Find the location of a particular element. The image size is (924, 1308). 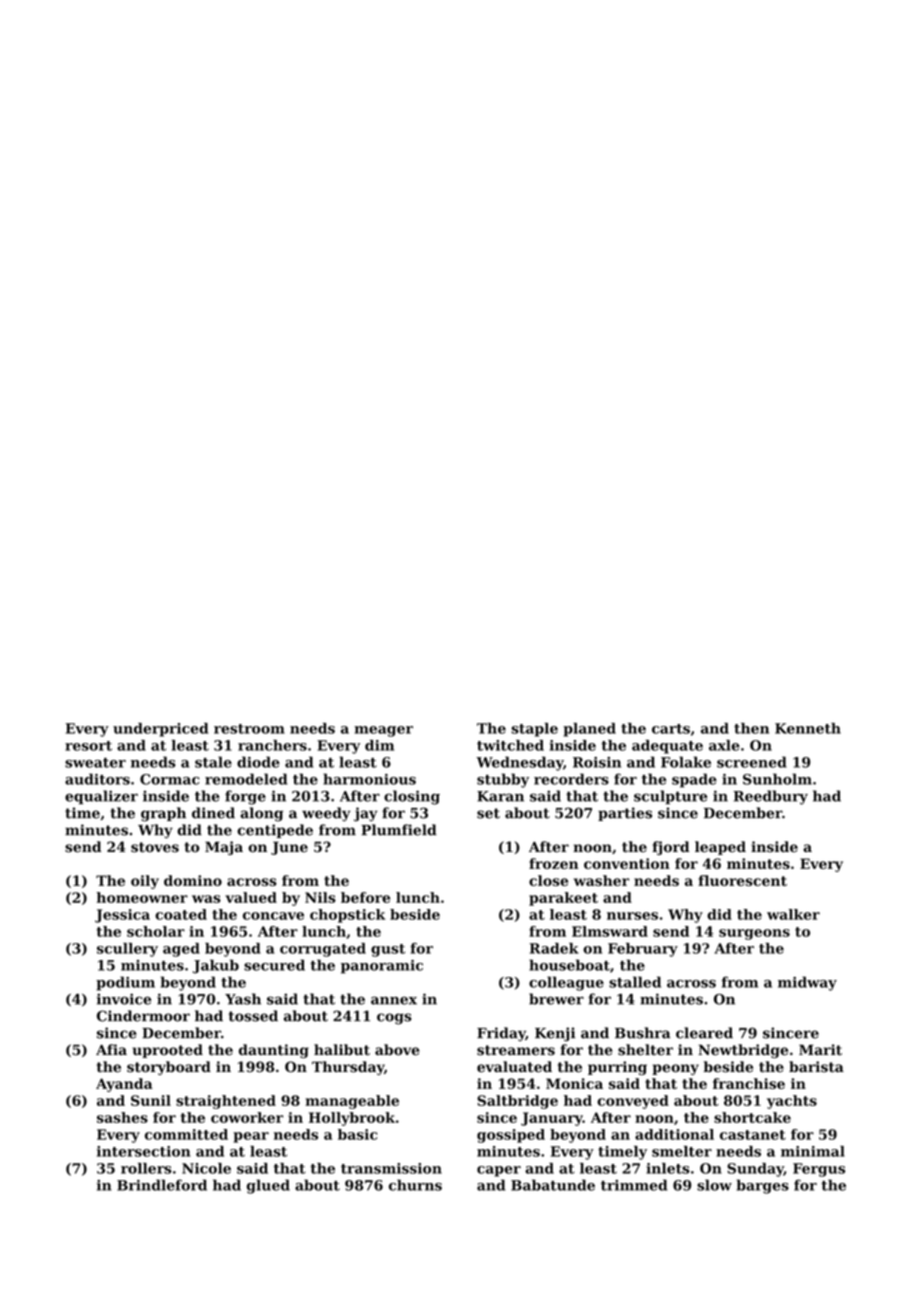

churns is located at coordinates (415, 1185).
